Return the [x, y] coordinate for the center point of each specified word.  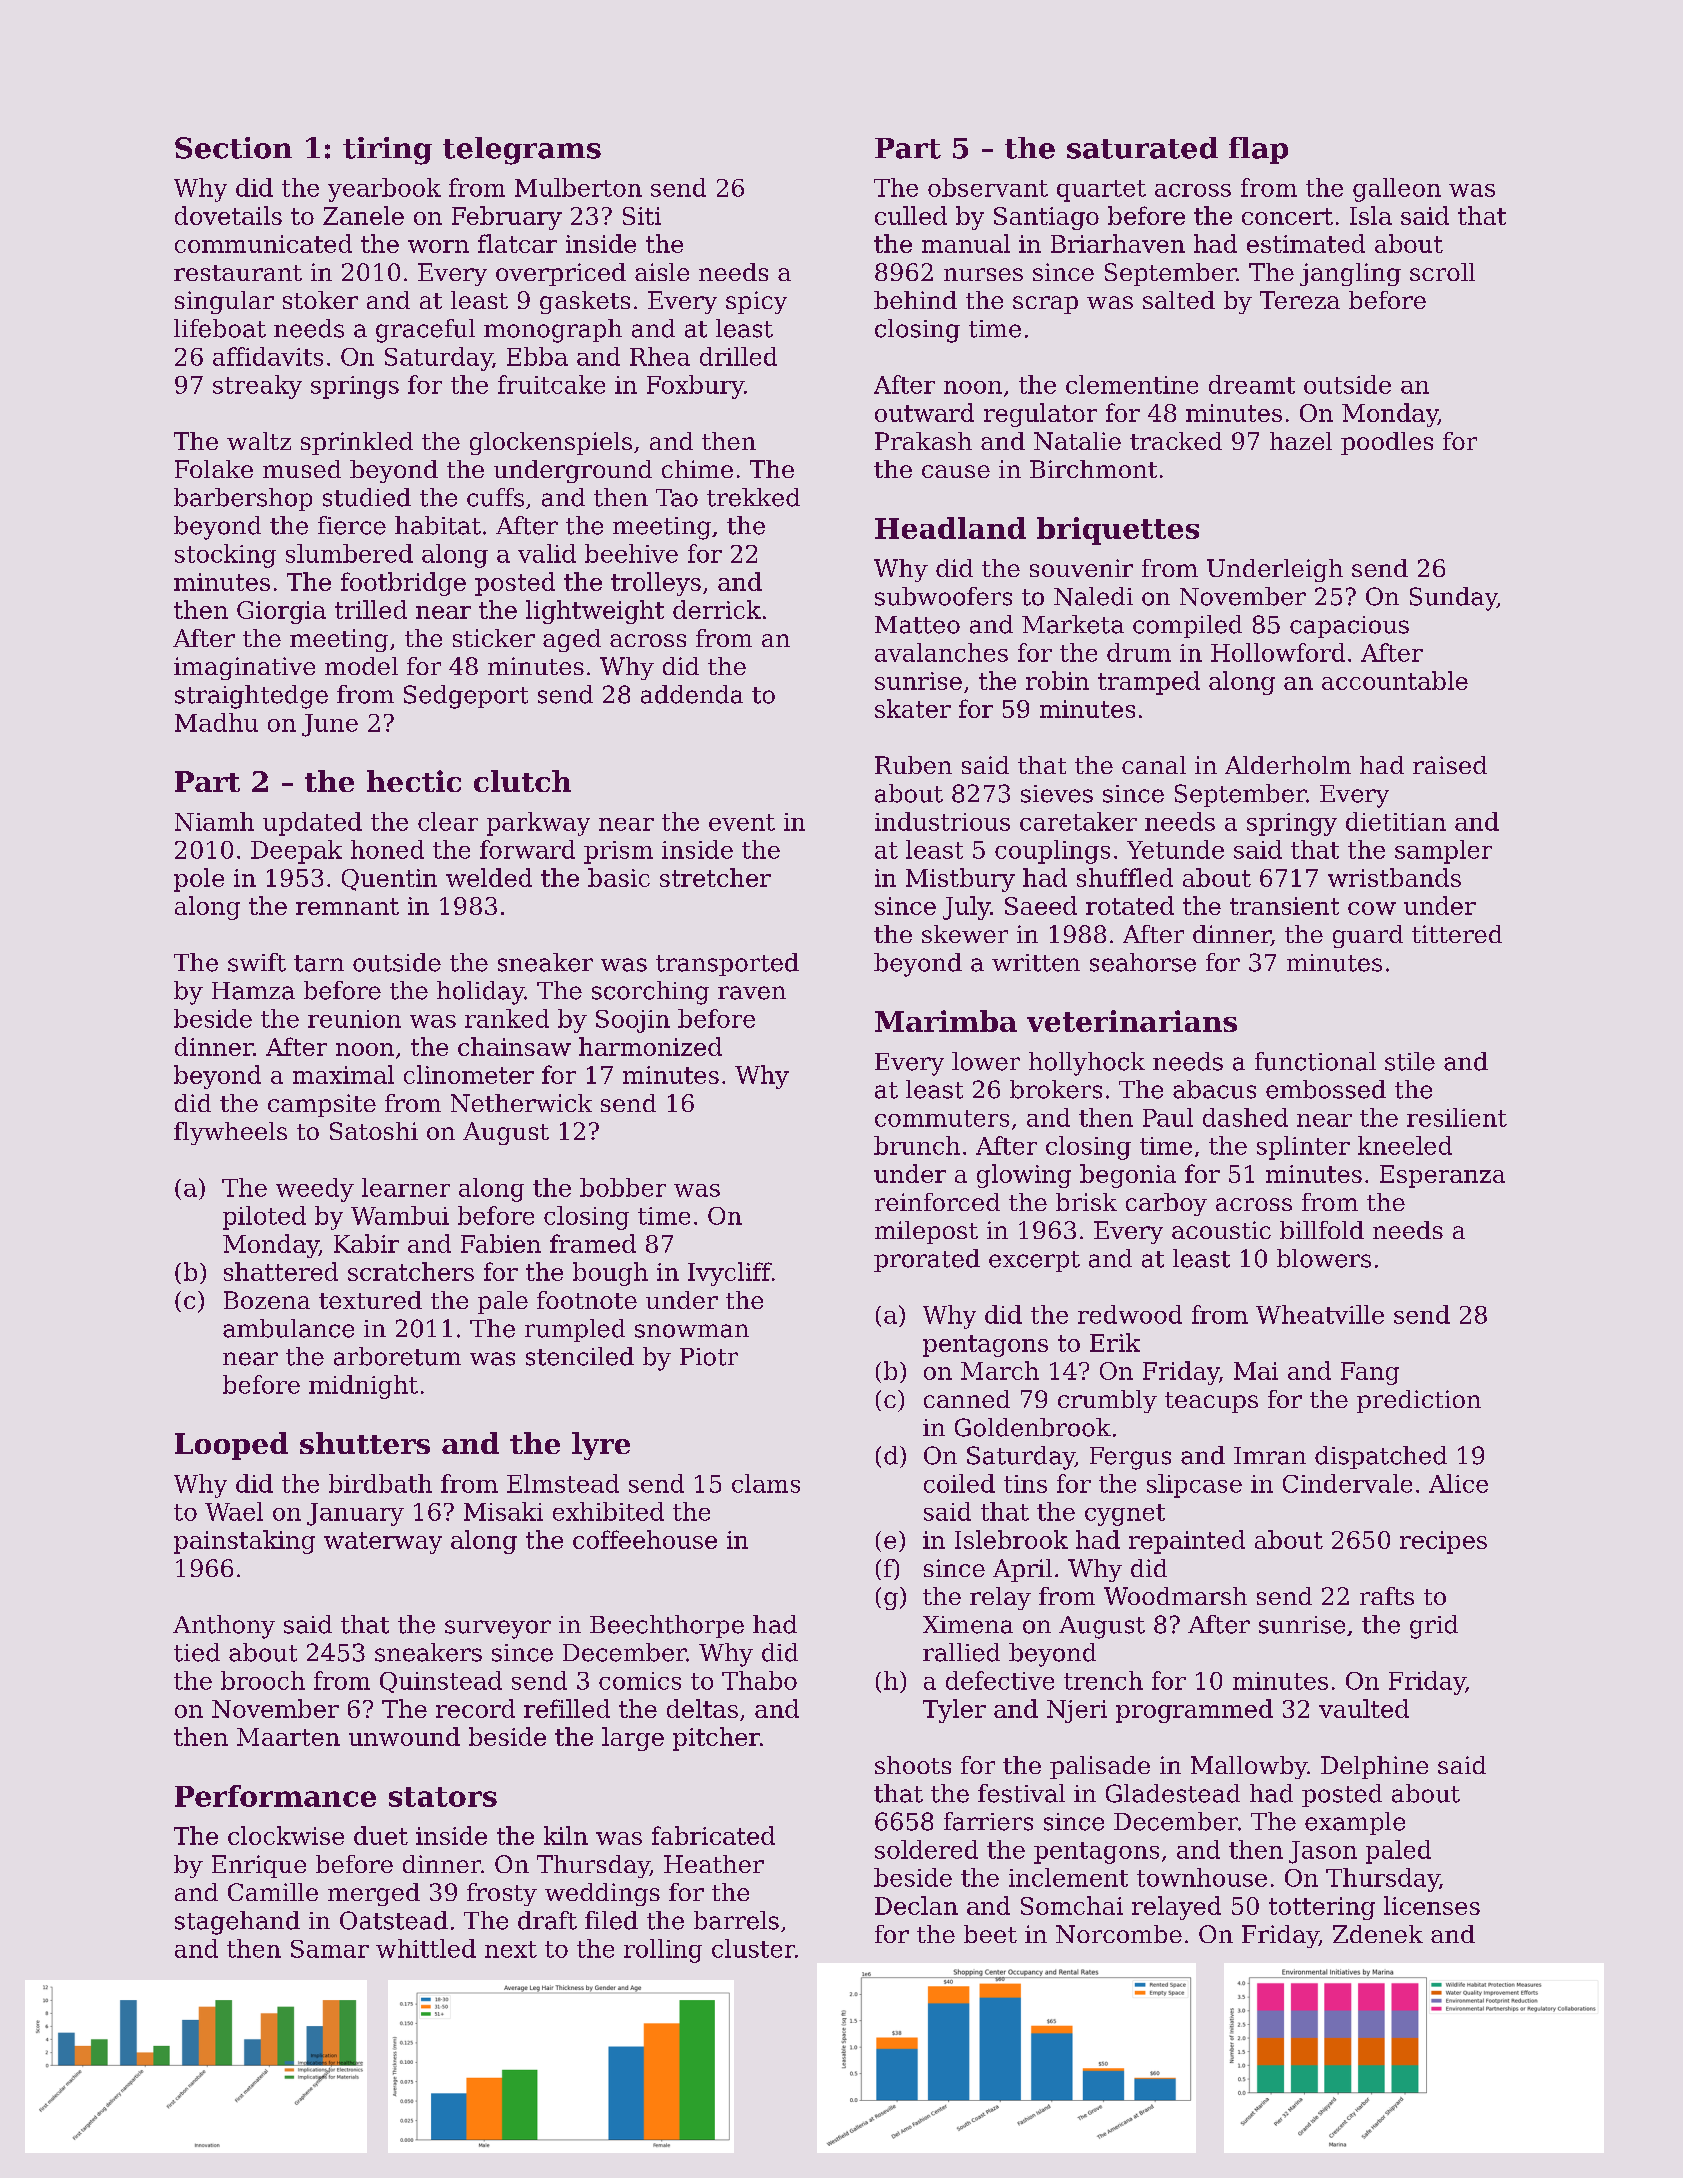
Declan [916, 1905]
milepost [926, 1232]
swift [257, 962]
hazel [1301, 441]
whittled [426, 1948]
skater [913, 708]
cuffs [495, 497]
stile [1410, 1061]
